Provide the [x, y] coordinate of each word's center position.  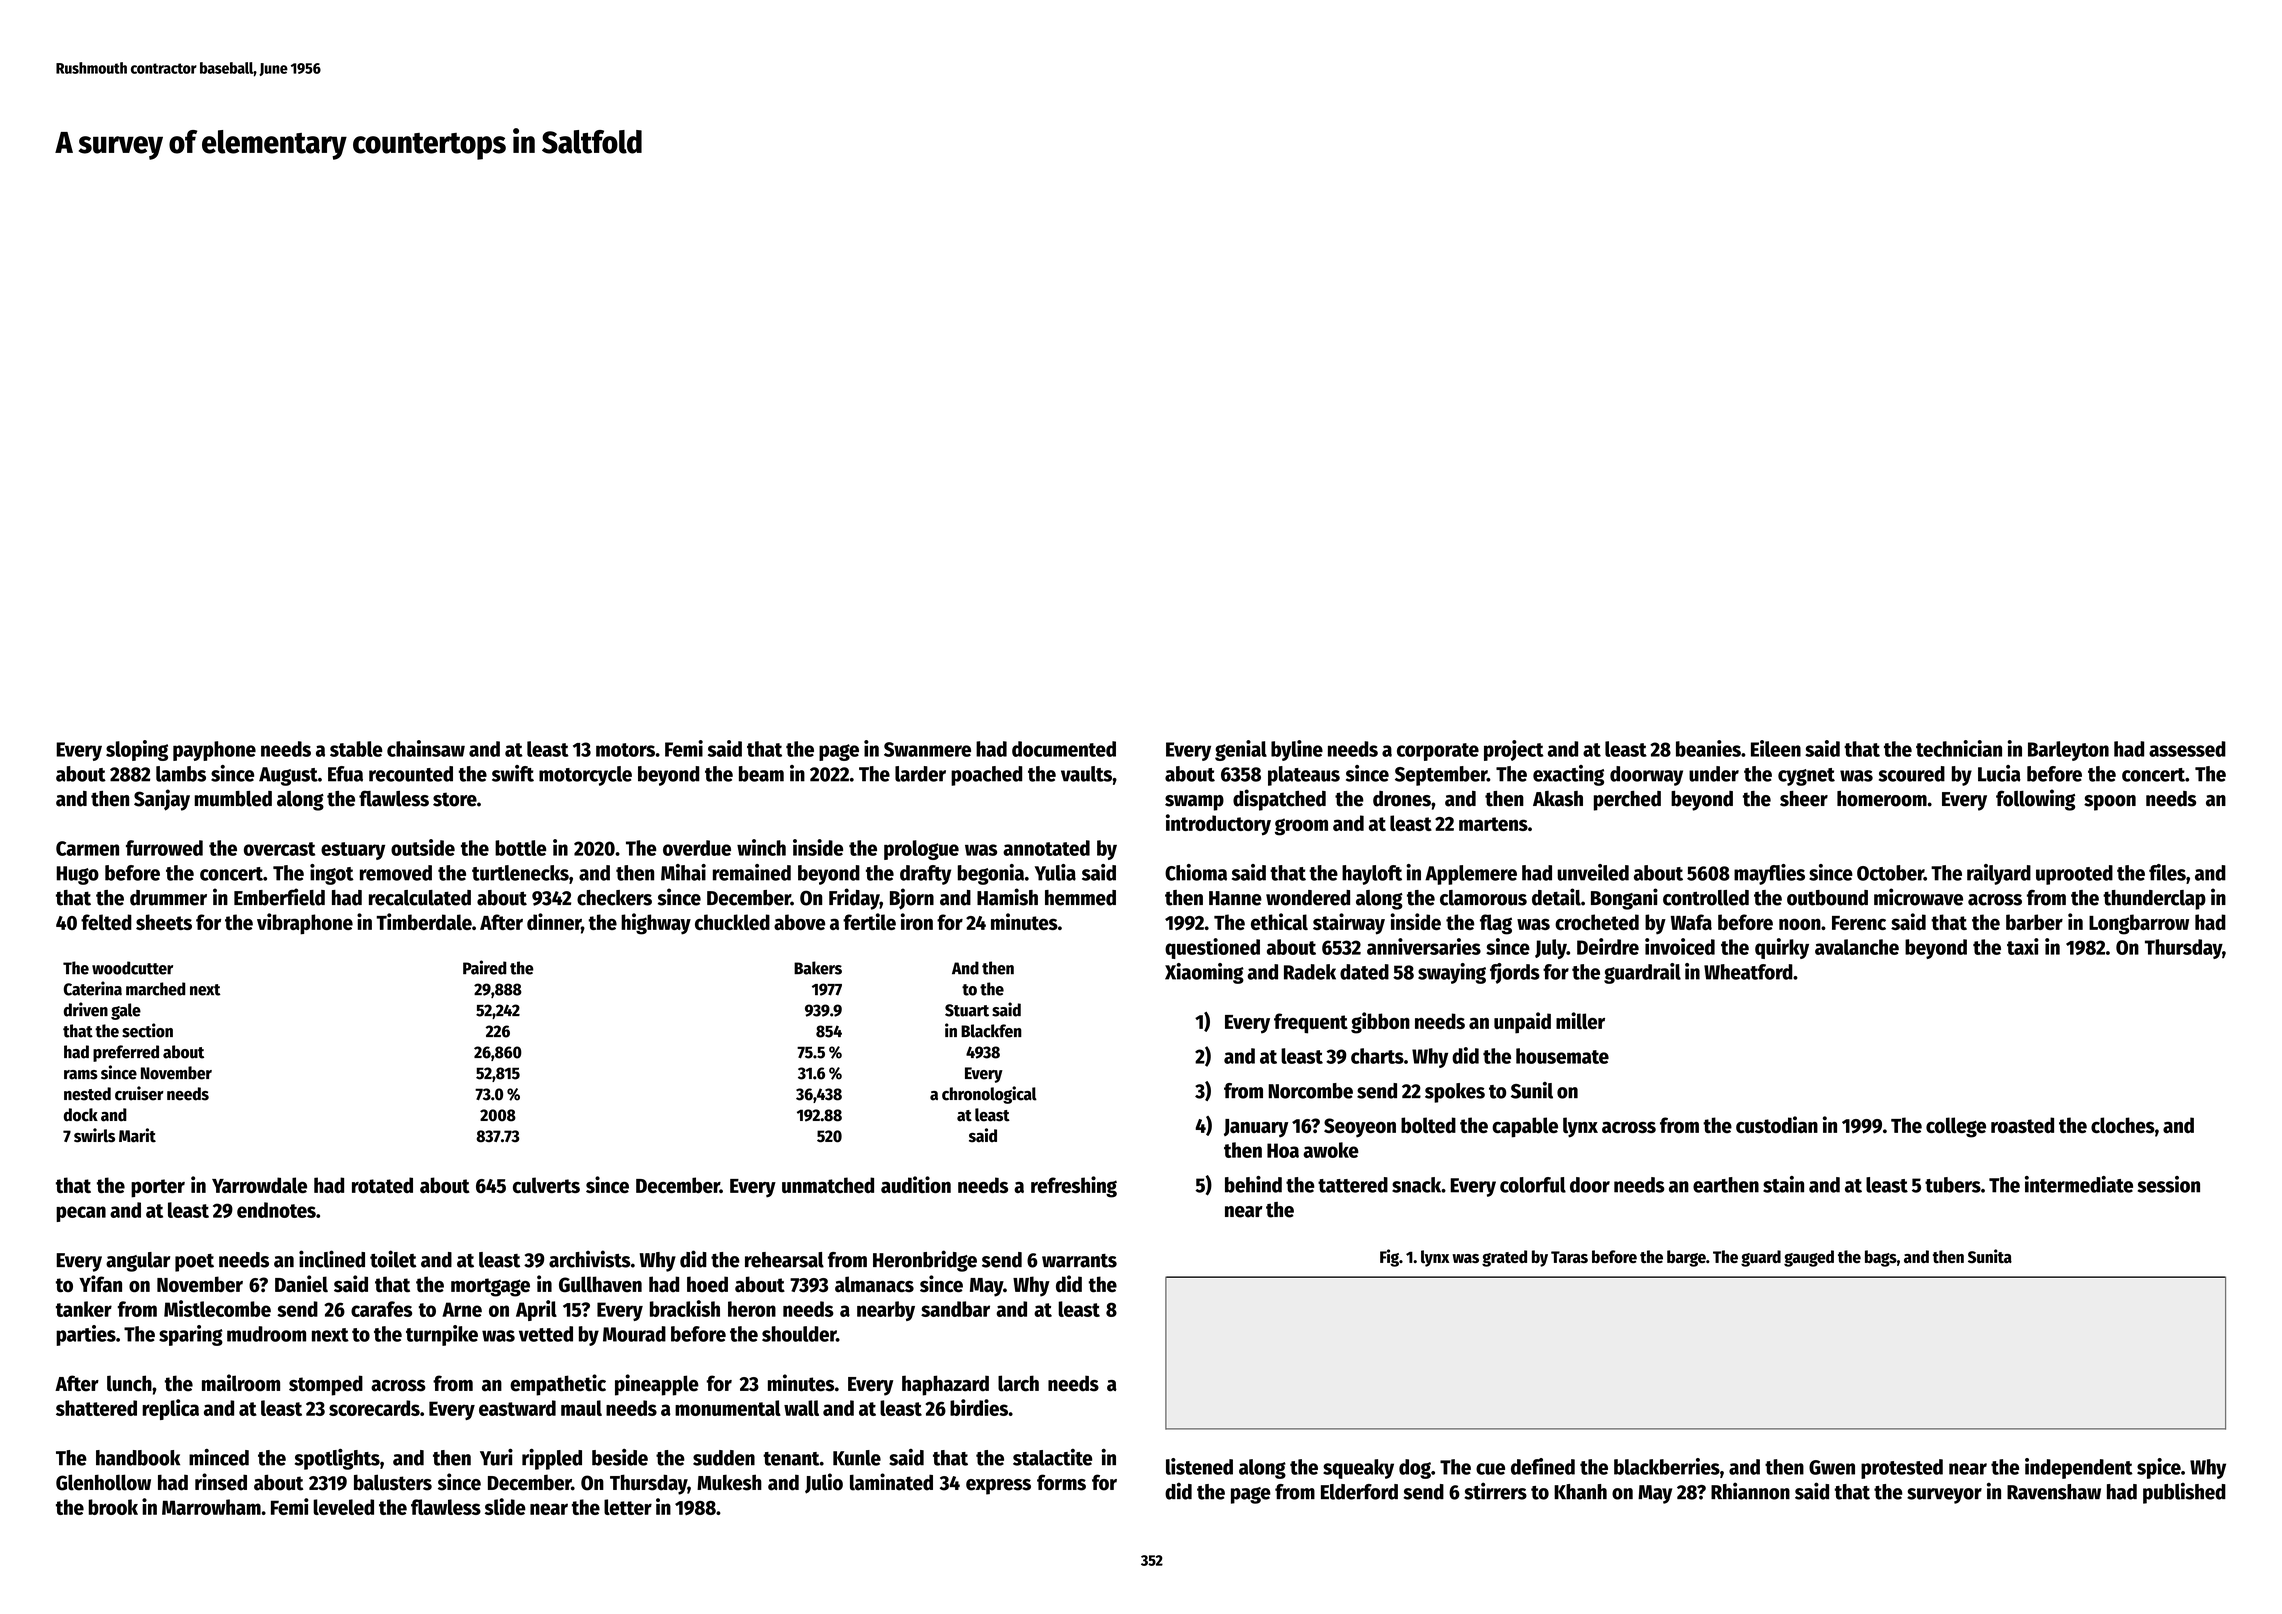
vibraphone [305, 924]
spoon [2110, 803]
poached [986, 776]
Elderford [1359, 1492]
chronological [989, 1095]
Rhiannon [1750, 1491]
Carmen [87, 848]
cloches [2123, 1125]
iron [917, 921]
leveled [343, 1507]
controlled [1706, 898]
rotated [382, 1185]
